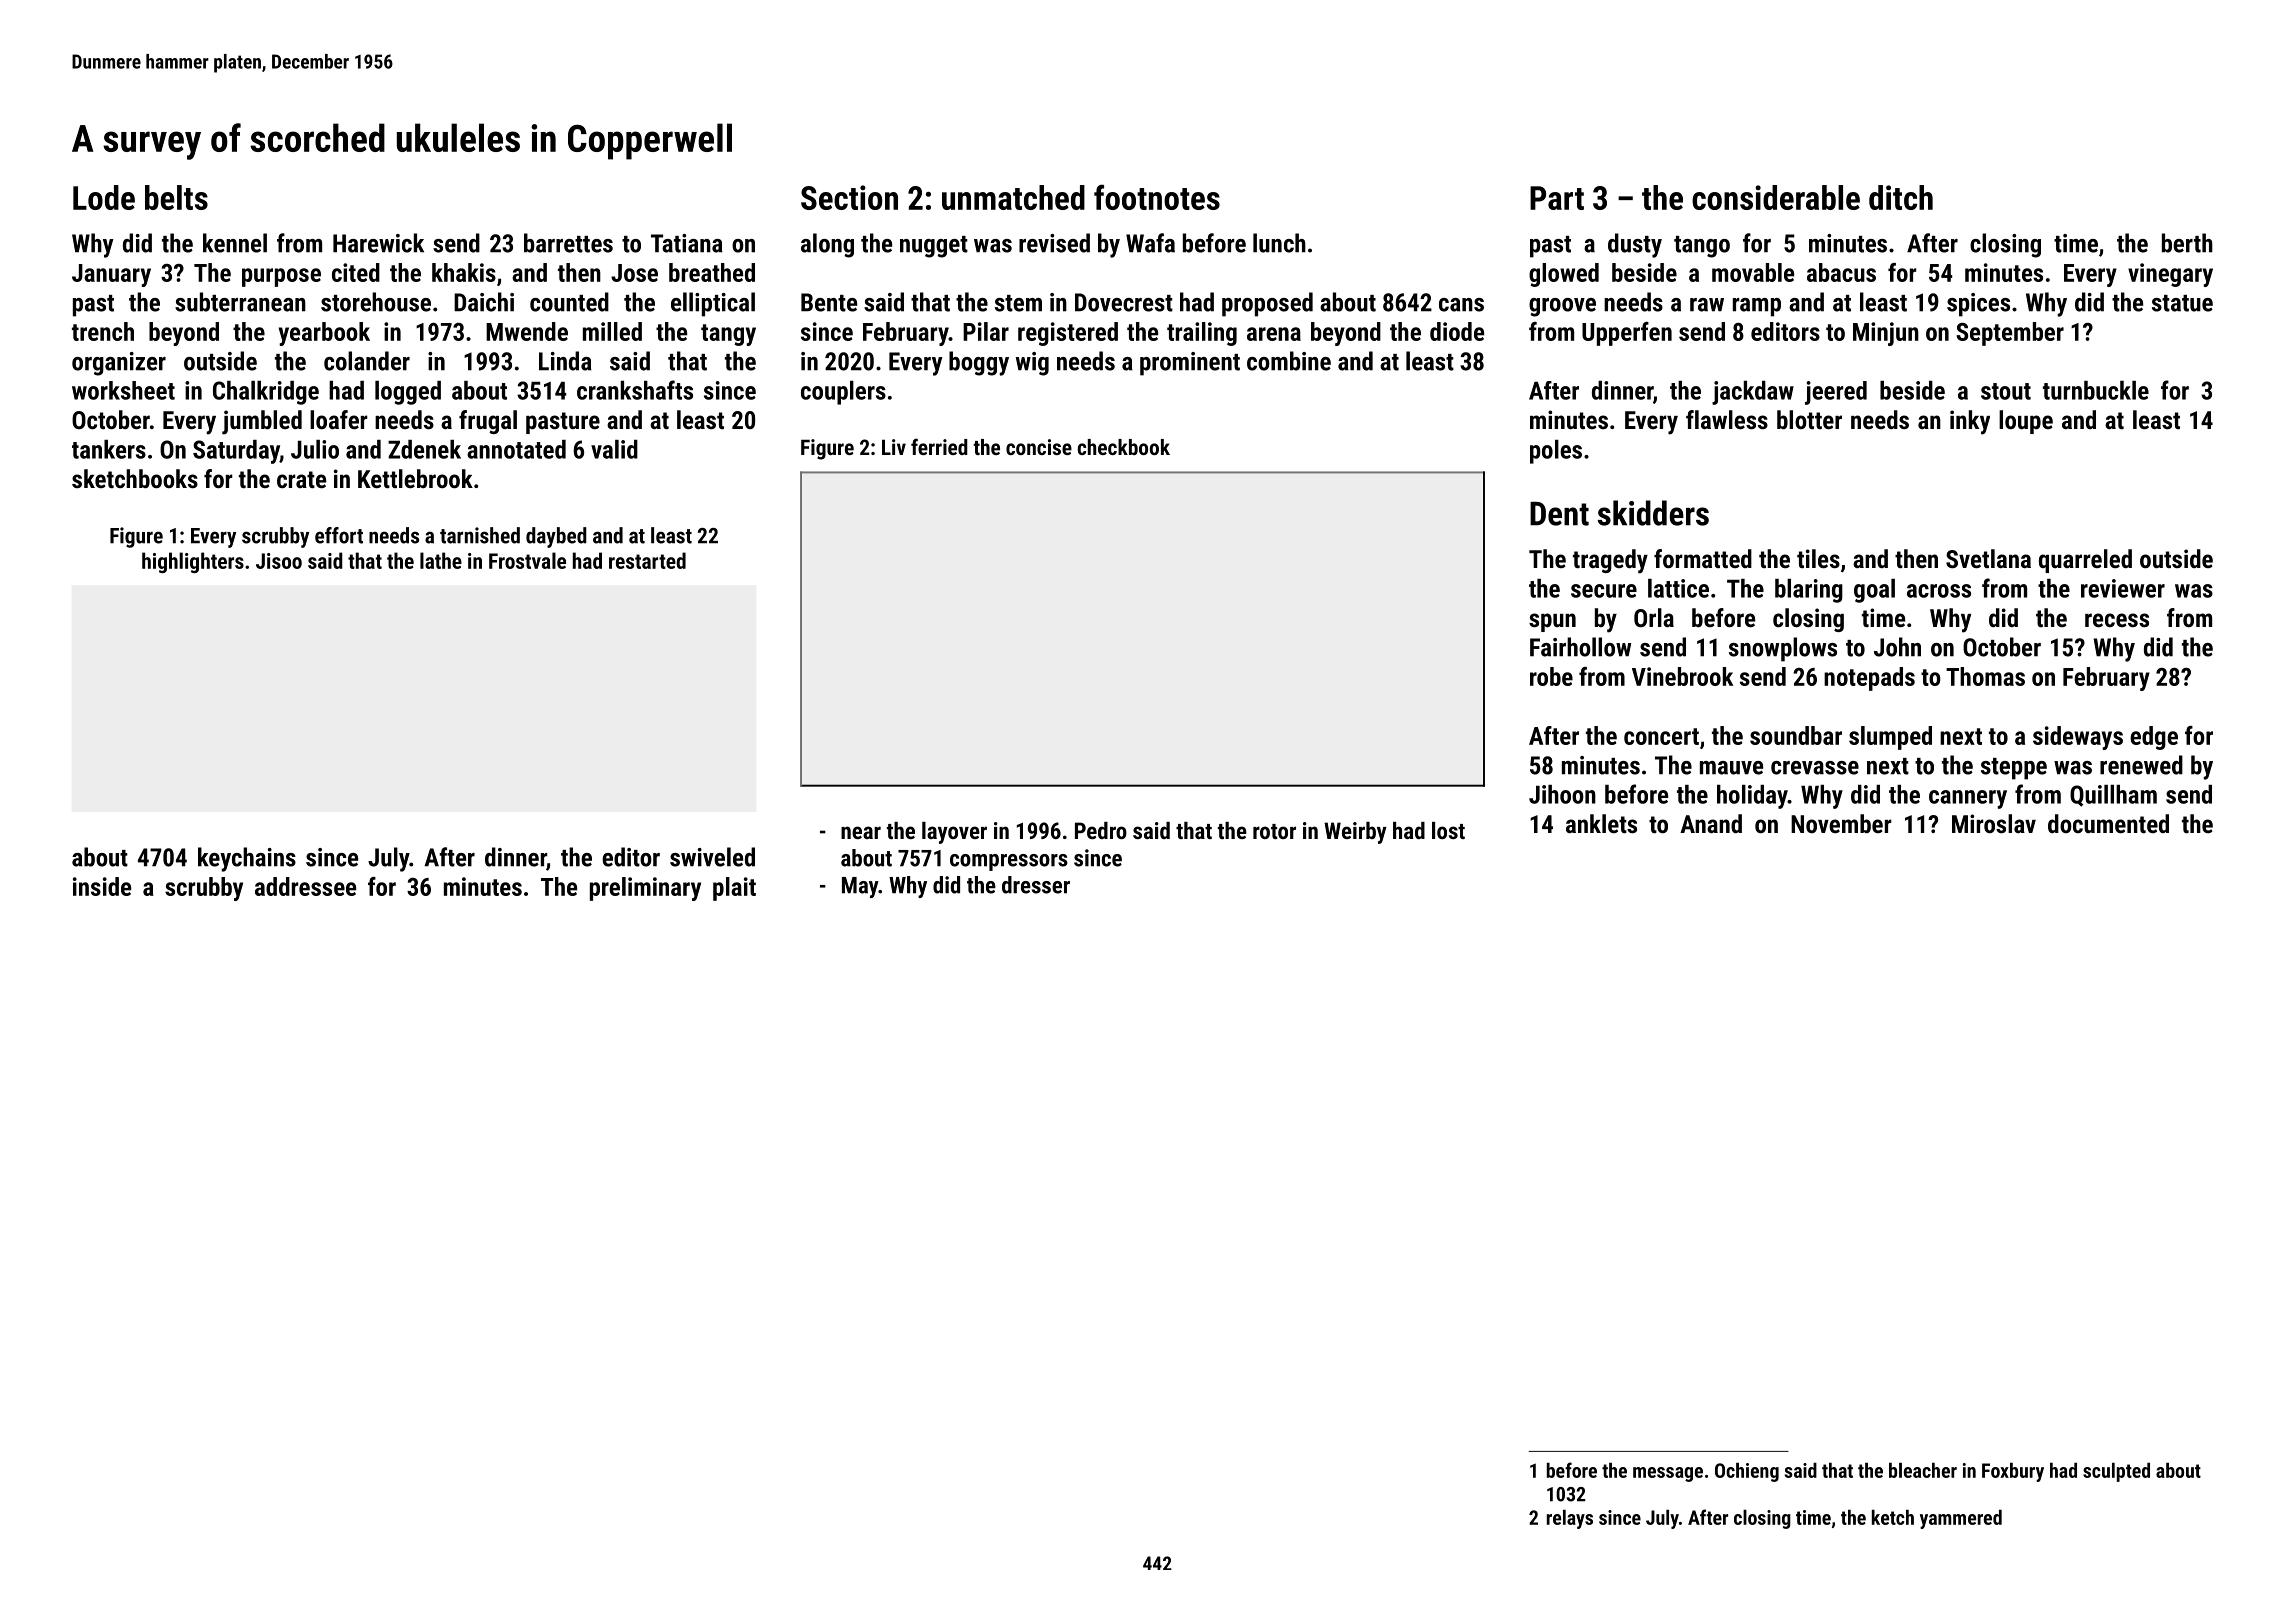  Describe the element at coordinates (2108, 823) in the page. I see `documented` at that location.
